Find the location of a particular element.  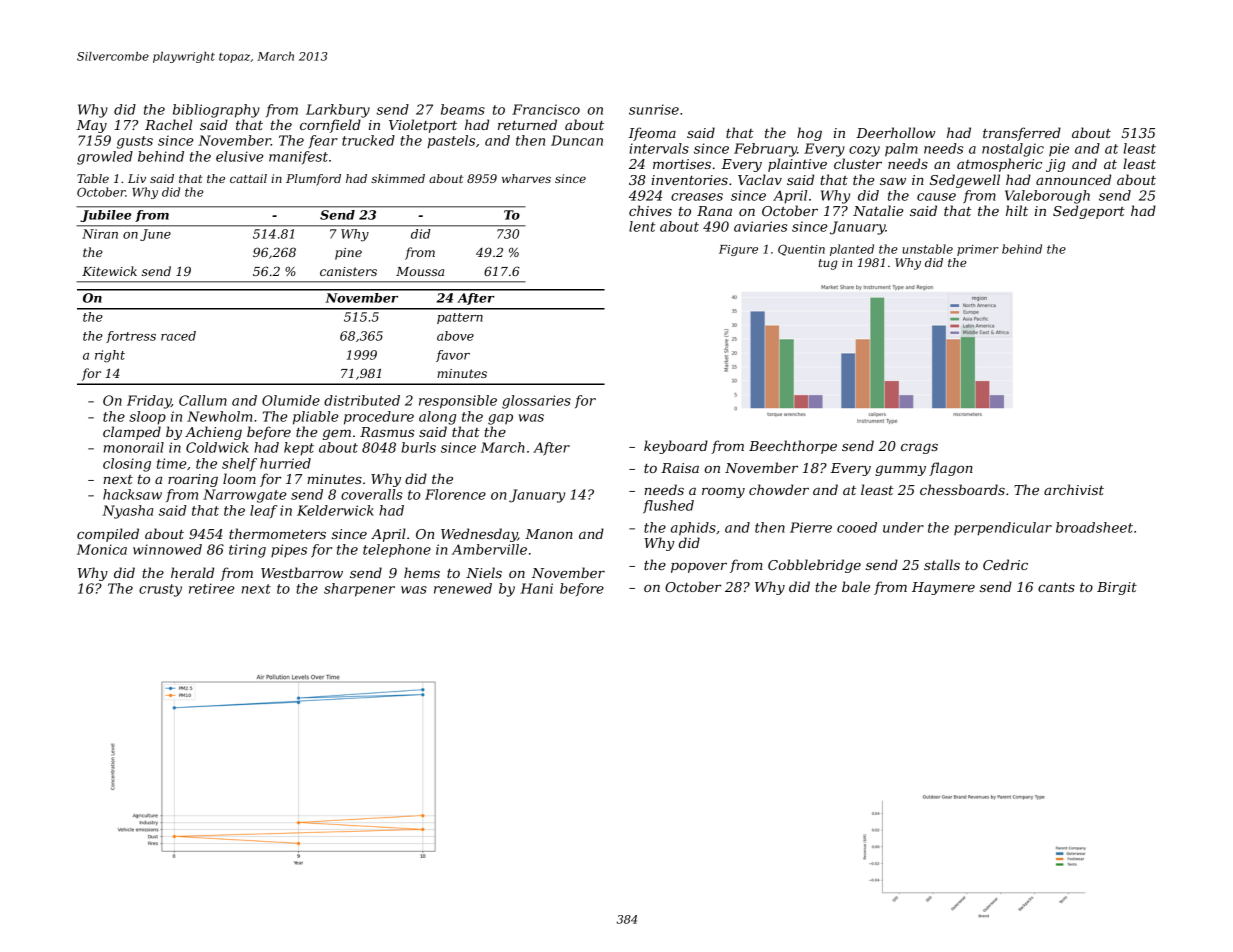

Callum is located at coordinates (203, 400).
